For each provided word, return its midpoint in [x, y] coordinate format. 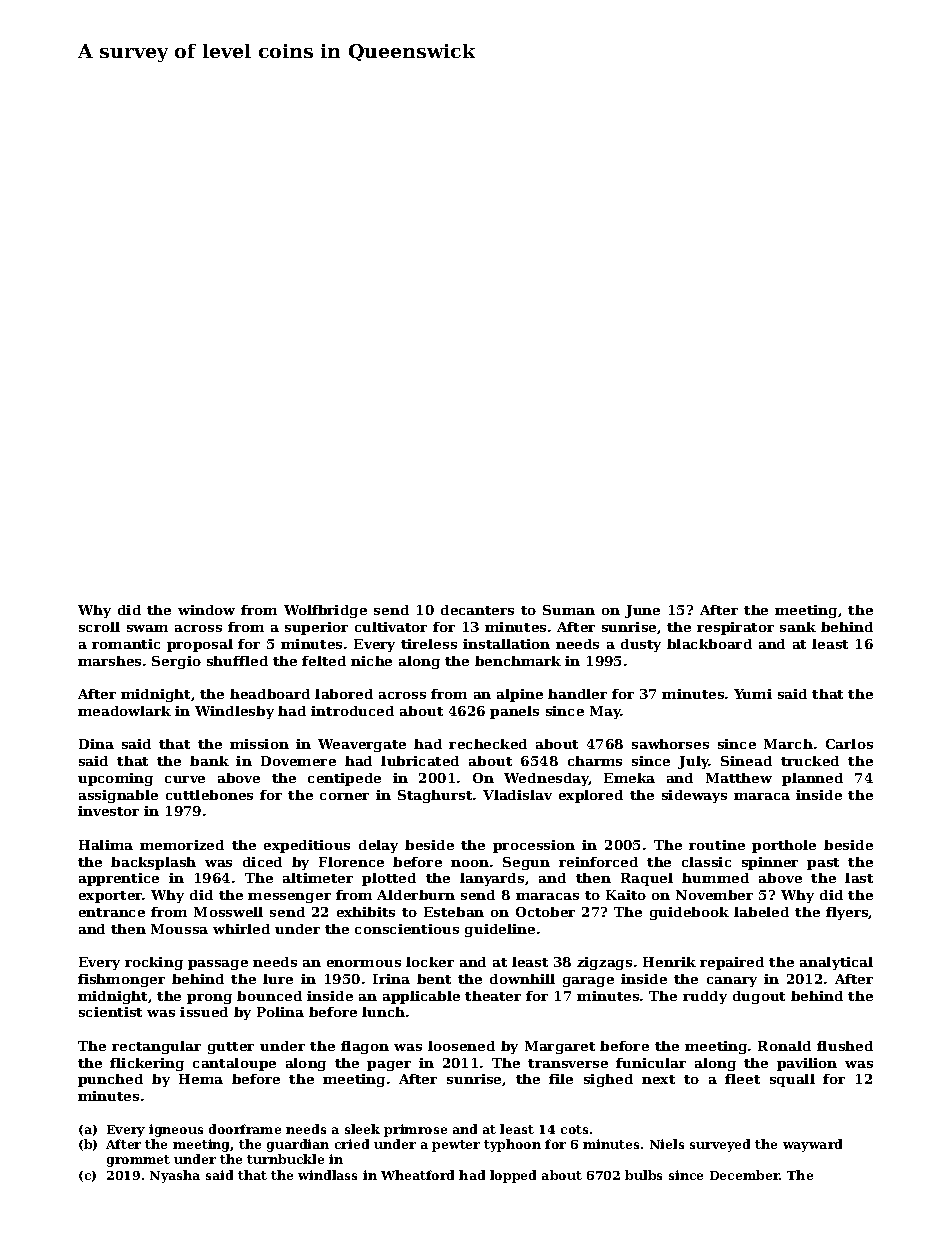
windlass [327, 1175]
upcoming [115, 779]
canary [732, 982]
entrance [112, 912]
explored [591, 796]
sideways [694, 796]
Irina [391, 979]
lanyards [492, 879]
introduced [352, 711]
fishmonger [121, 980]
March [788, 744]
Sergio [176, 662]
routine [717, 845]
